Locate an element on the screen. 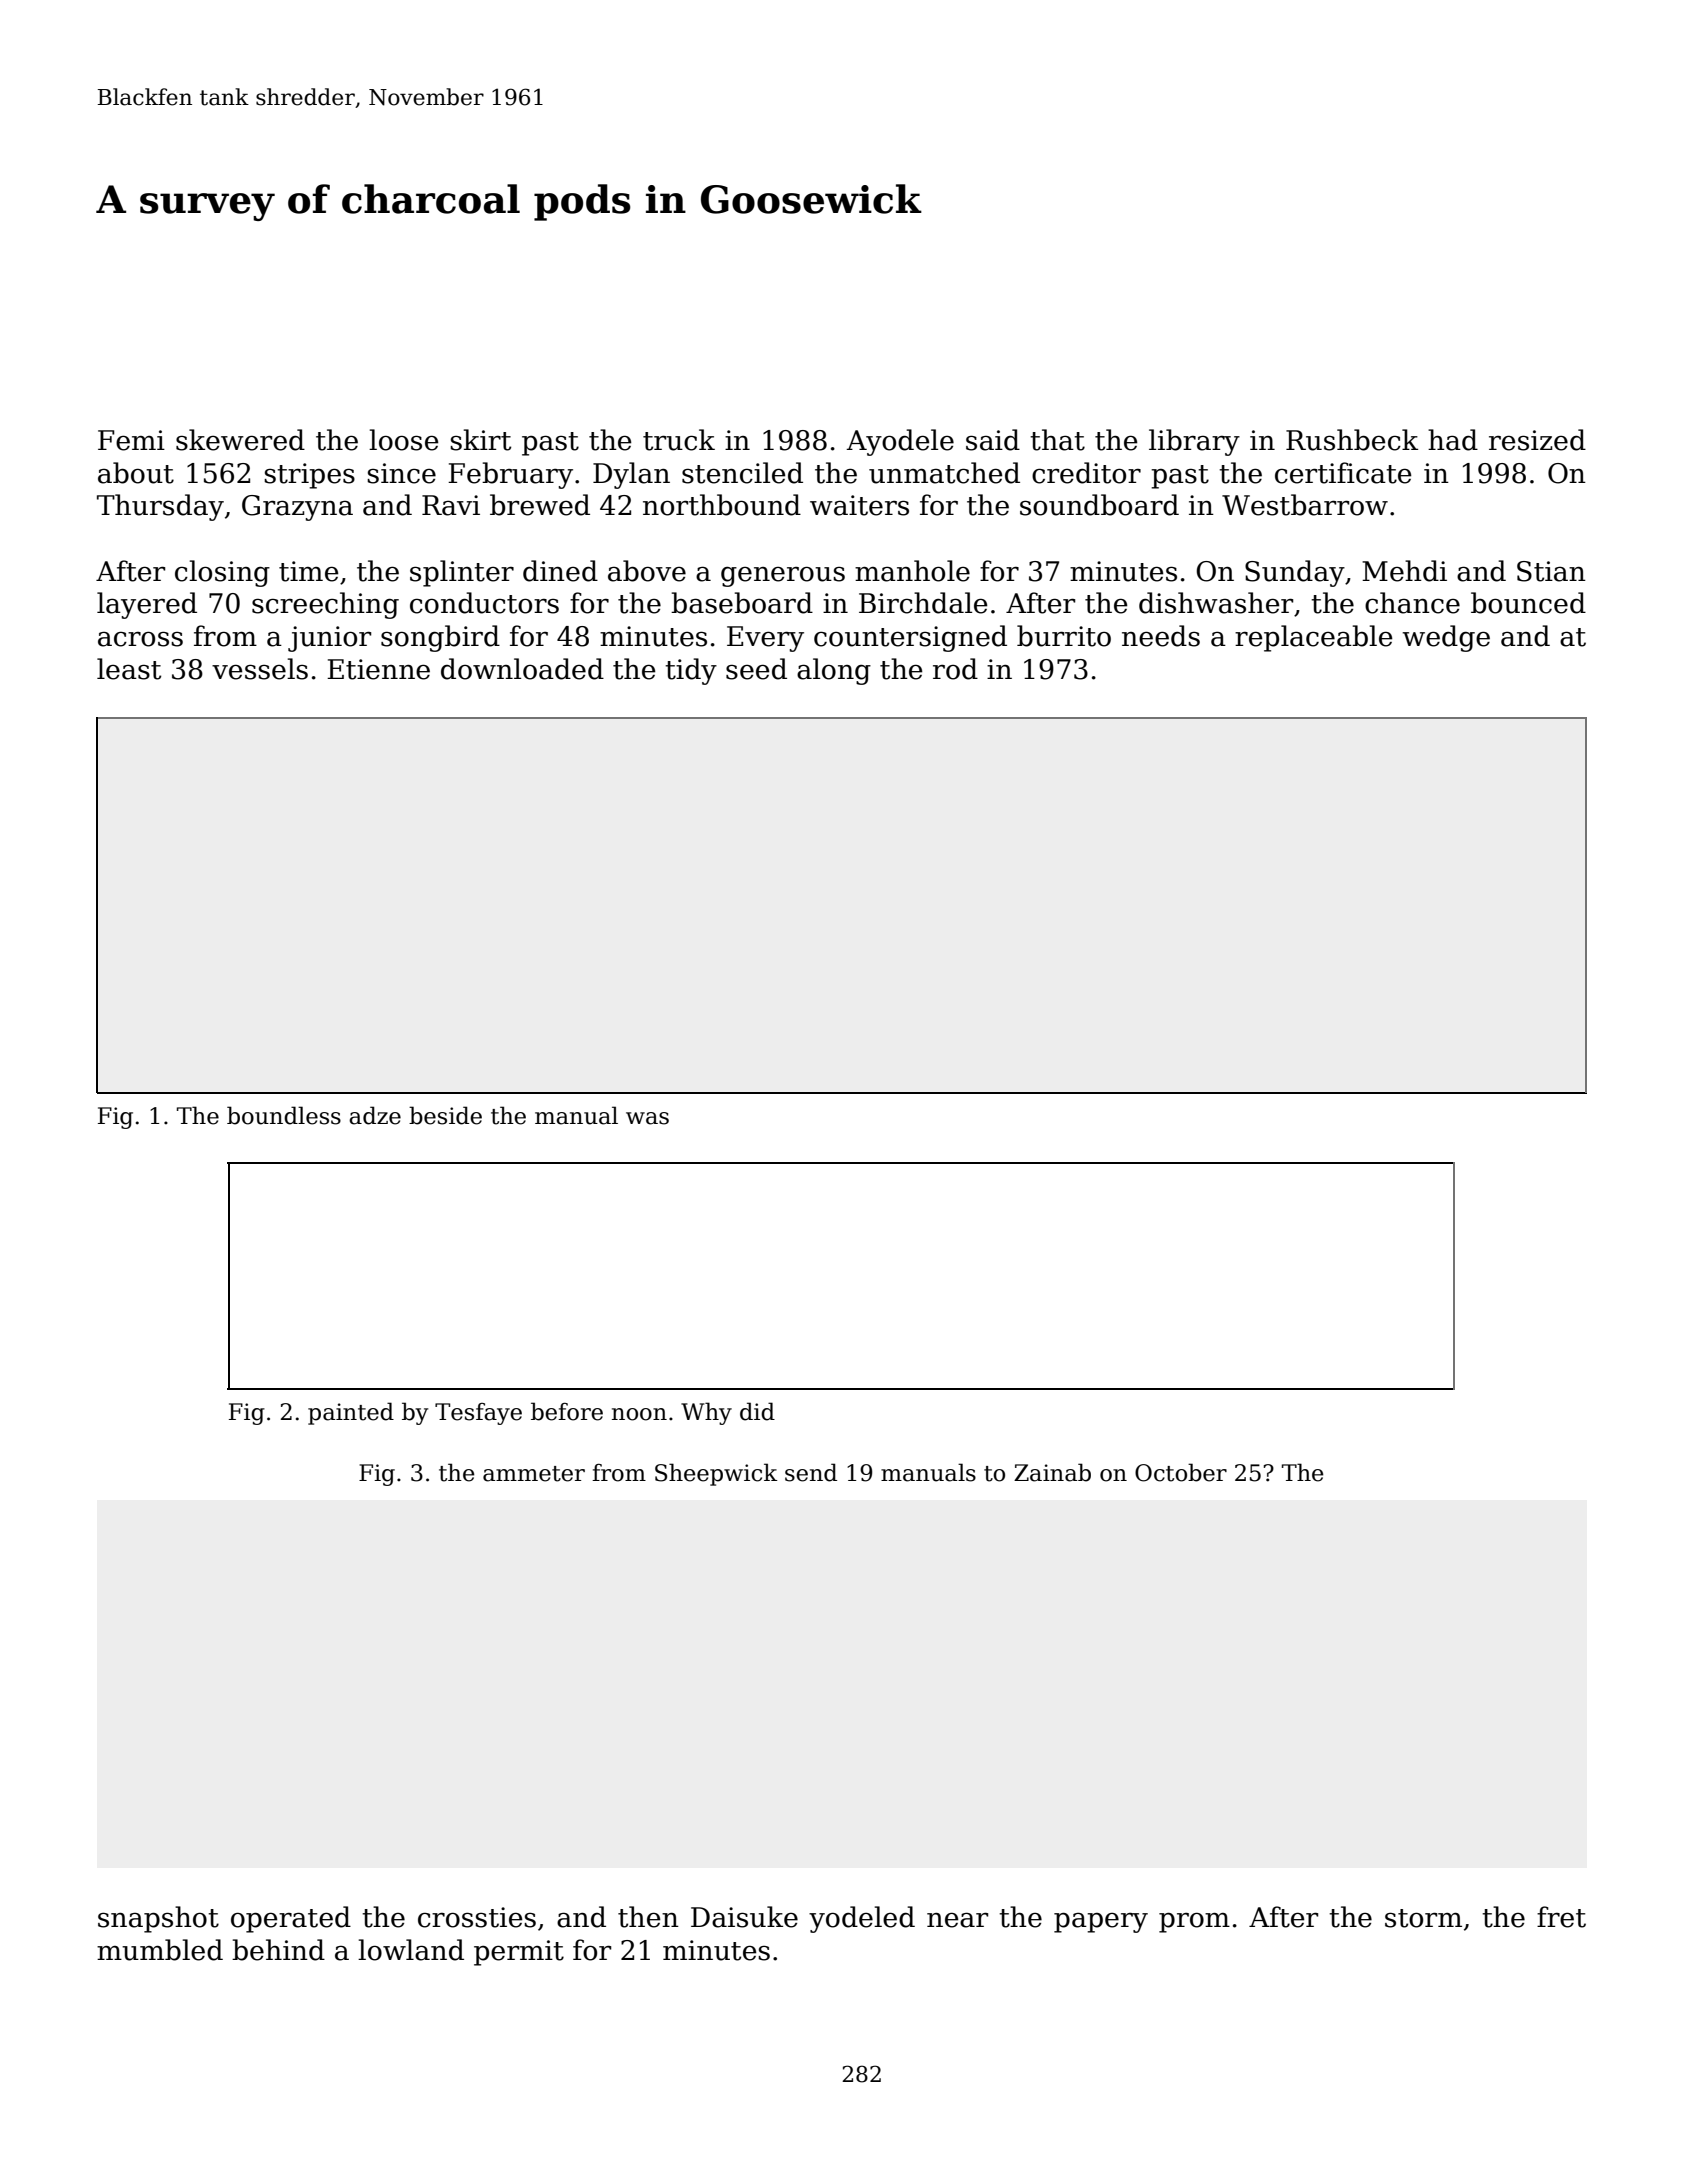  October is located at coordinates (1181, 1472).
